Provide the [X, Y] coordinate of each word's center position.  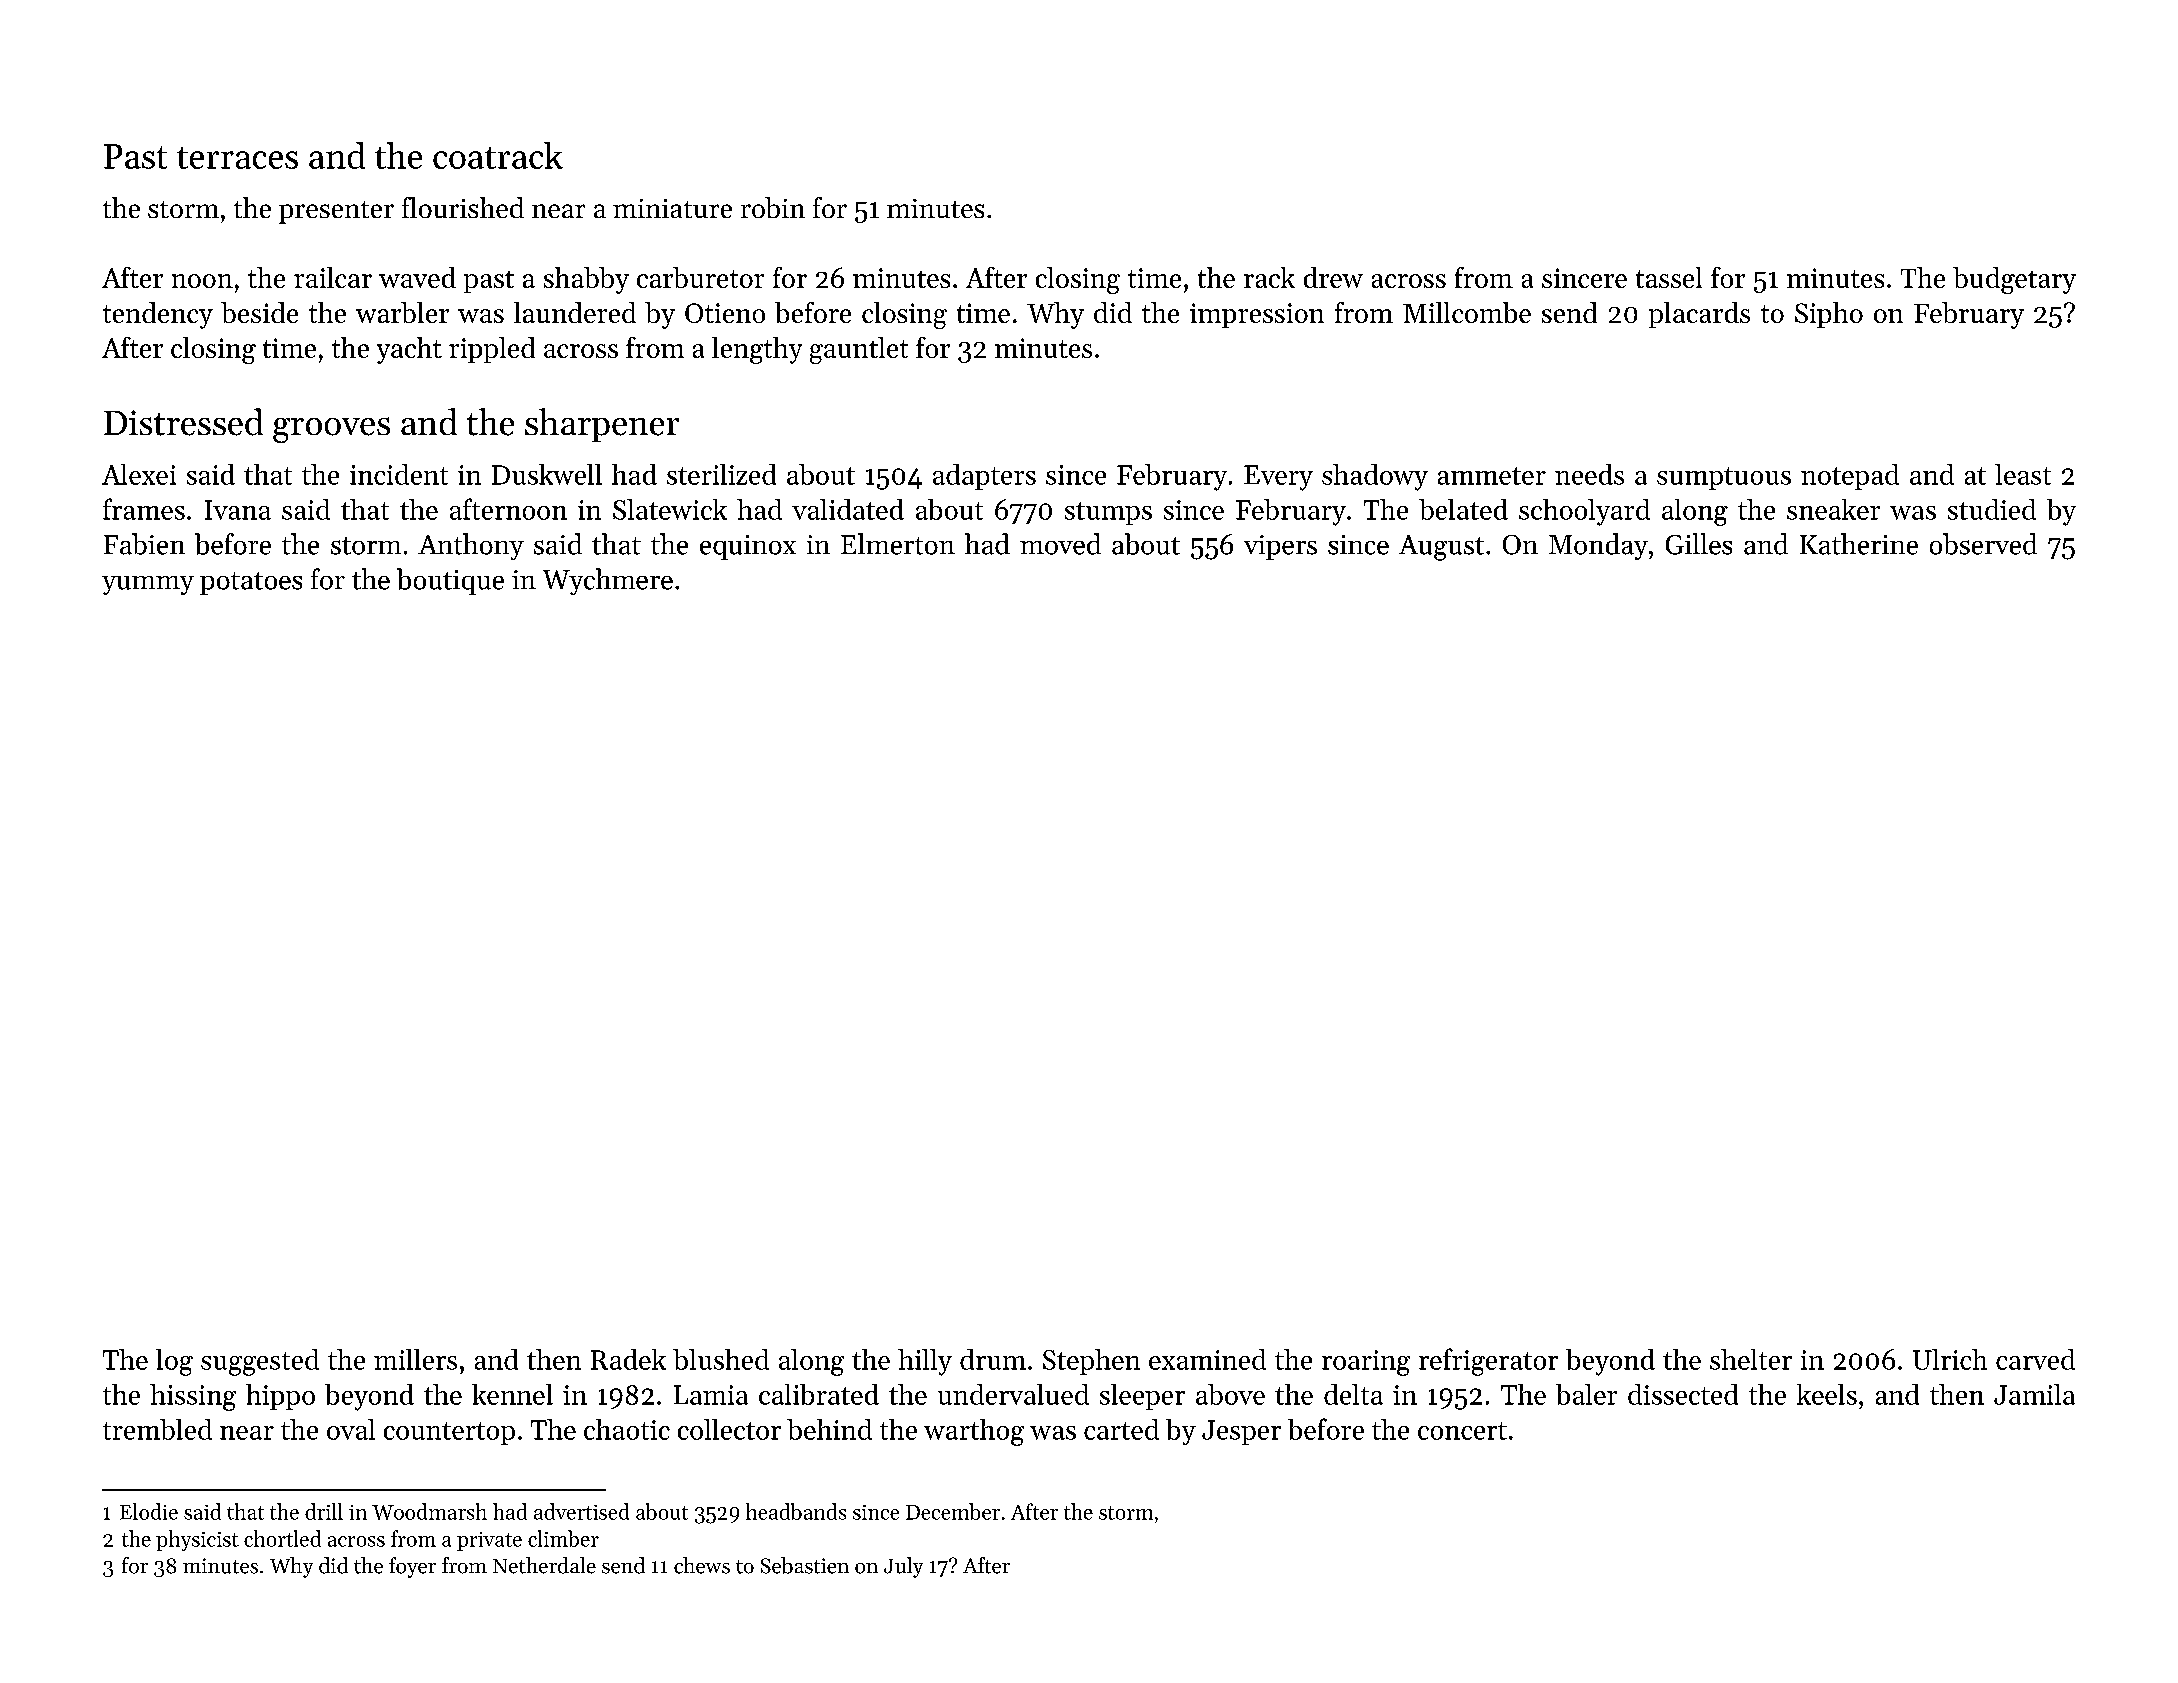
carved [2035, 1359]
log [174, 1362]
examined [1207, 1359]
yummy [148, 585]
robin [773, 207]
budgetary [2014, 280]
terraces [237, 158]
